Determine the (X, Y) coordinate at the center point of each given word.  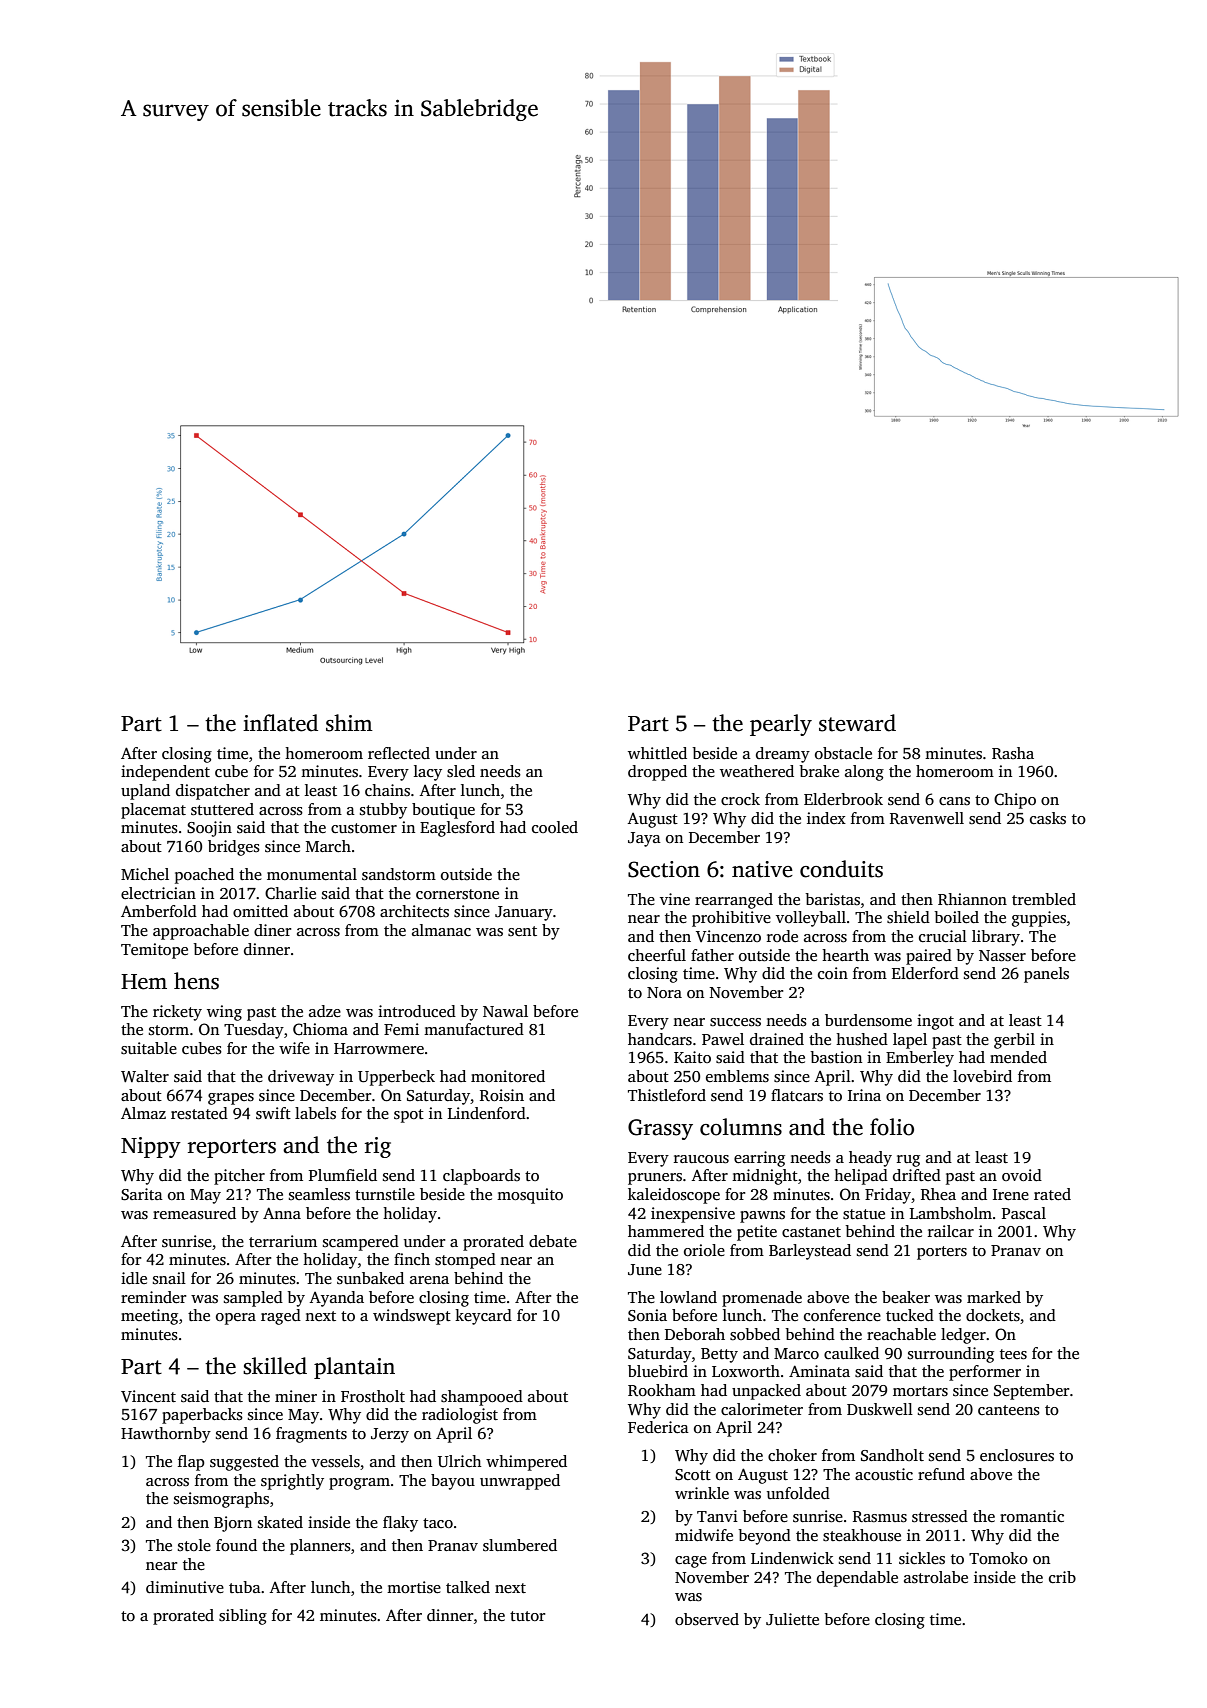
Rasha (1013, 753)
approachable (201, 932)
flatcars (797, 1095)
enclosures (1017, 1455)
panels (1046, 975)
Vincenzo (728, 936)
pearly (781, 725)
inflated (280, 723)
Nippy (151, 1147)
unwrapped (520, 1482)
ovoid (1022, 1175)
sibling (243, 1617)
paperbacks (202, 1416)
